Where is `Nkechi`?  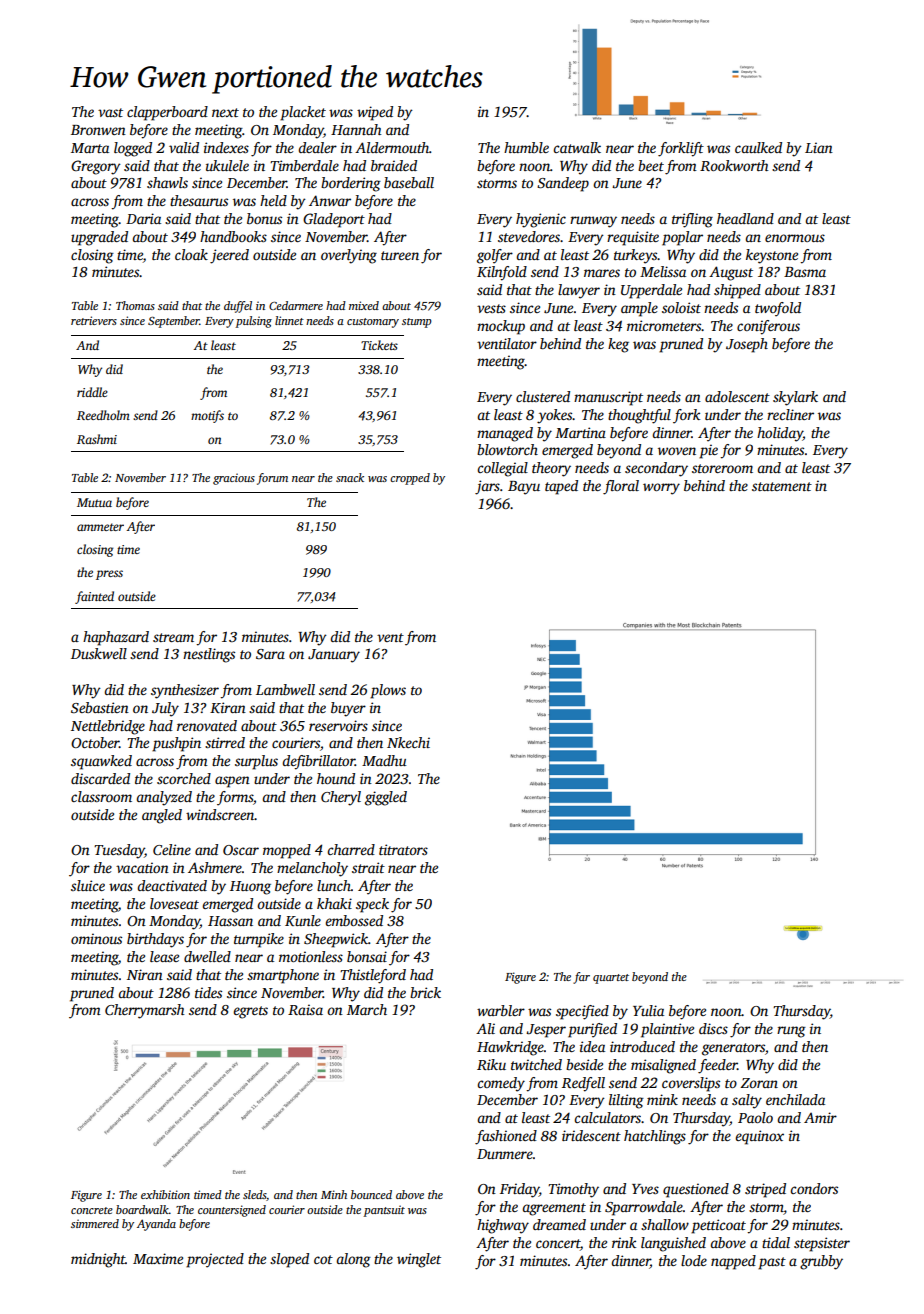 Nkechi is located at coordinates (408, 742).
